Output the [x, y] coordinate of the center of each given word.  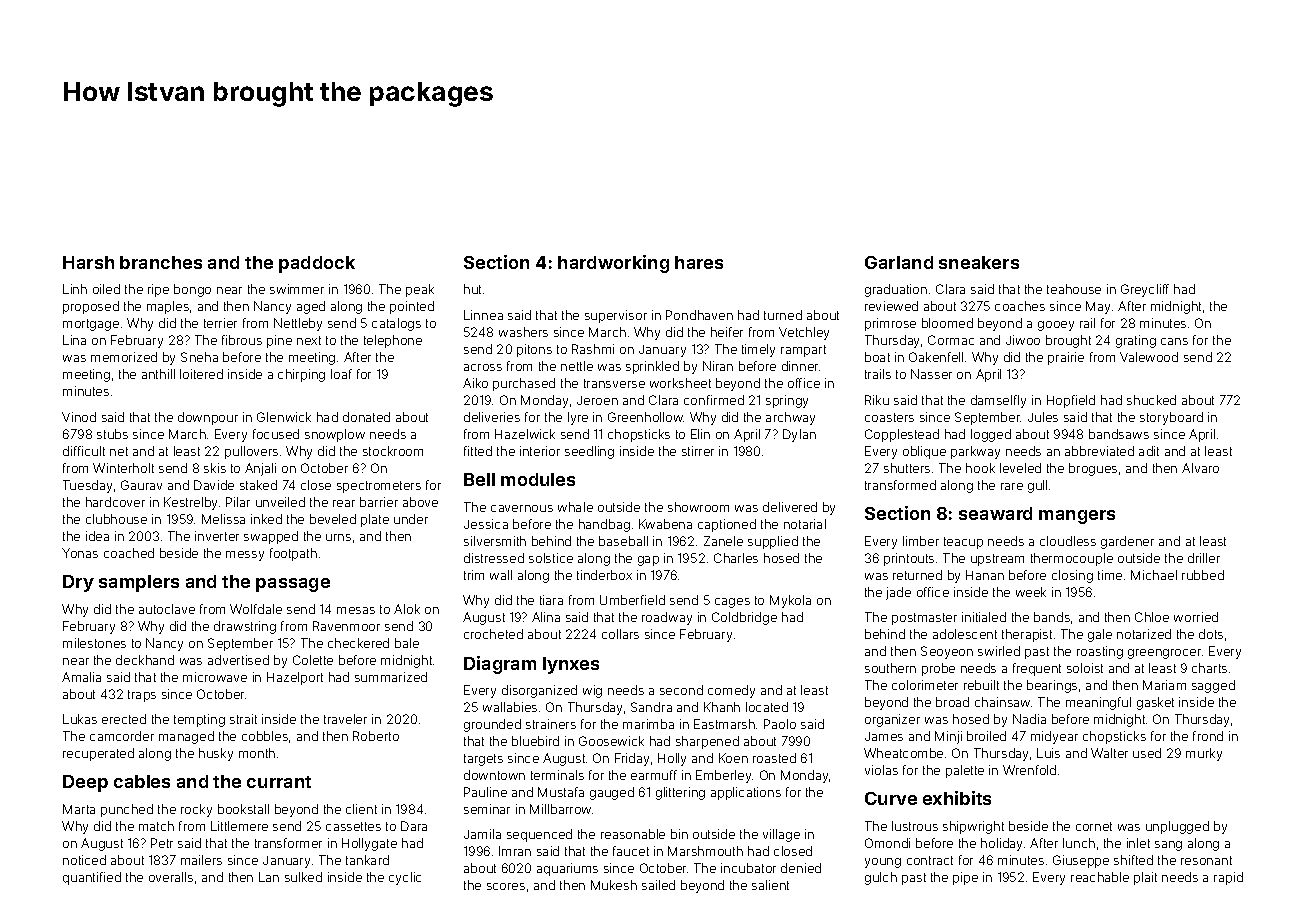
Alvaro [1200, 468]
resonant [1206, 860]
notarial [805, 524]
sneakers [979, 262]
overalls [171, 877]
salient [770, 885]
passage [293, 585]
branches [161, 262]
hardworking [613, 264]
